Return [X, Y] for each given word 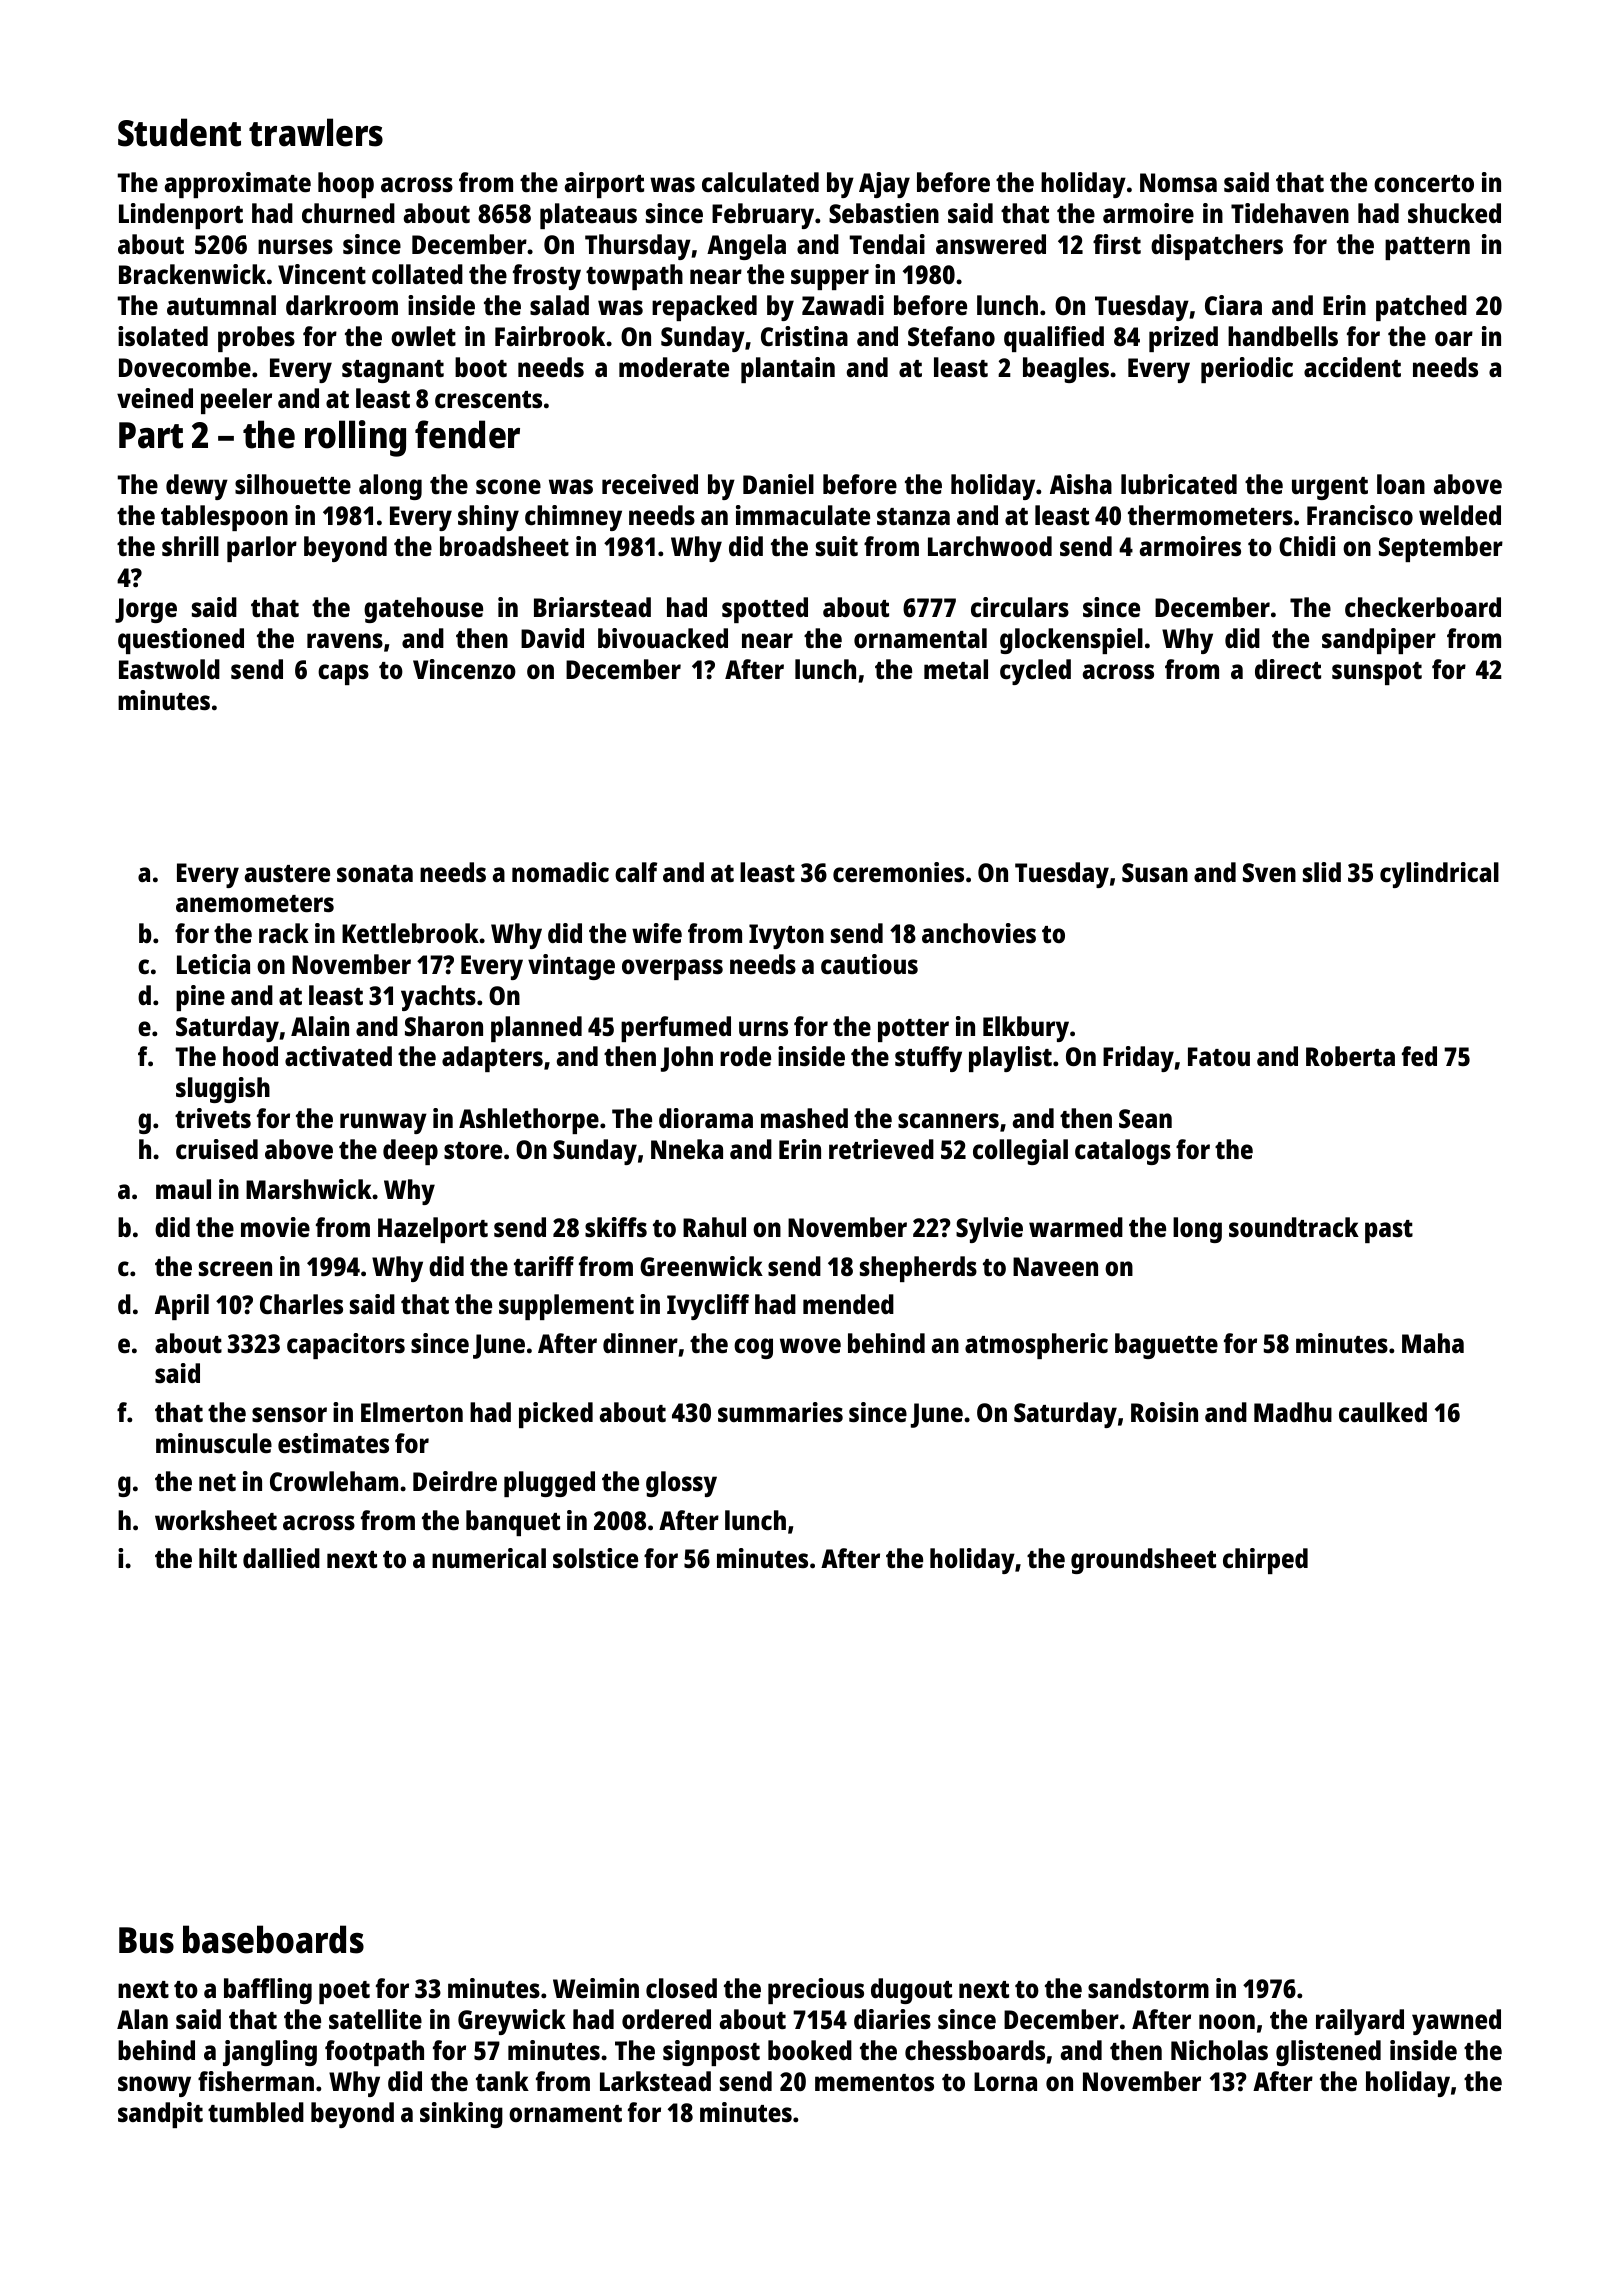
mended [848, 1304]
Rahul [714, 1227]
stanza [913, 516]
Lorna [1005, 2081]
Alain [320, 1026]
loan [1401, 484]
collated [417, 274]
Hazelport [433, 1230]
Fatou [1219, 1056]
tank [502, 2081]
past [1389, 1231]
